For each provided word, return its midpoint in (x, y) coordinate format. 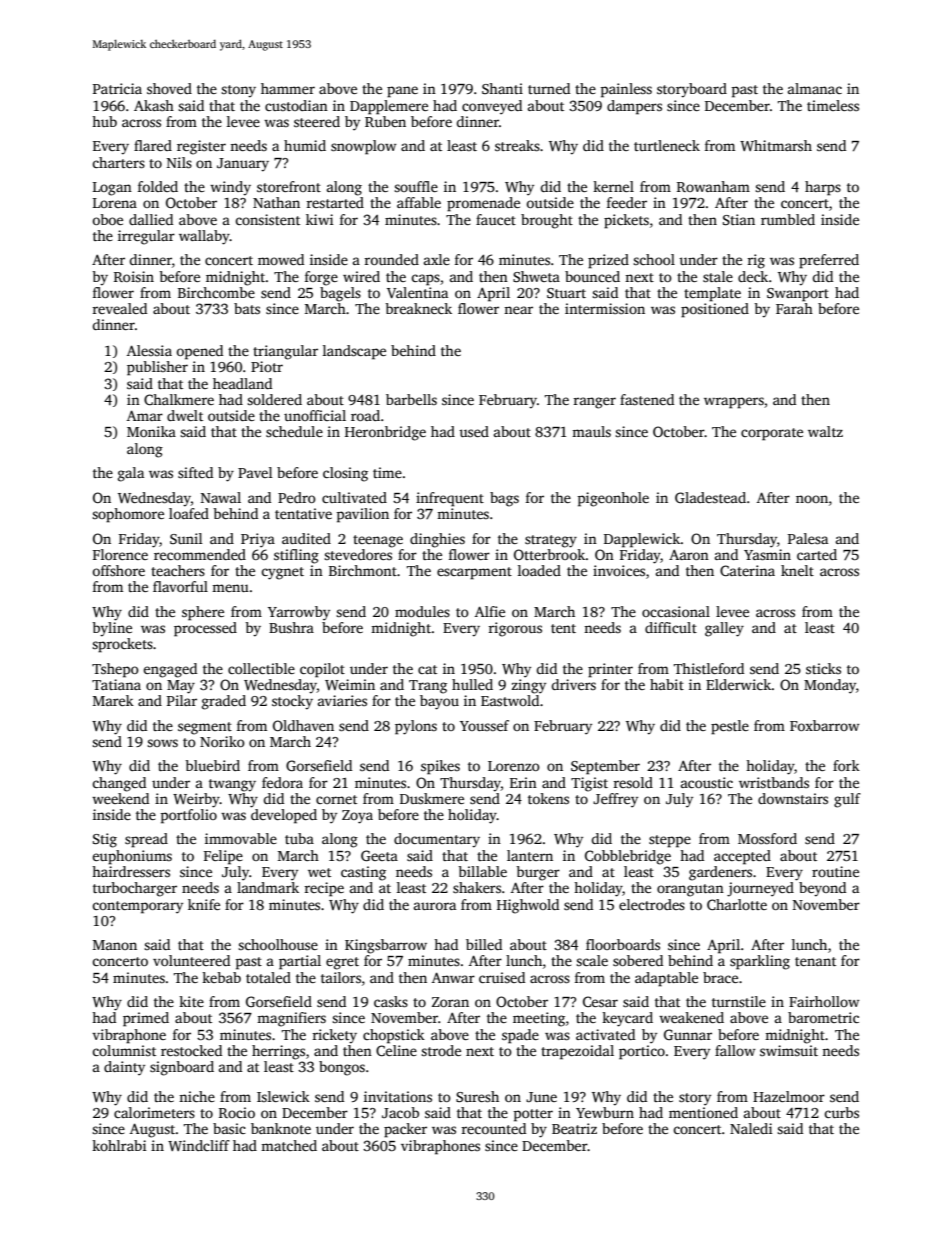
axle (437, 259)
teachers (178, 570)
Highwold (528, 906)
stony (238, 91)
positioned (715, 310)
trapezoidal (577, 1052)
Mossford (767, 838)
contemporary (137, 907)
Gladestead (710, 497)
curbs (841, 1112)
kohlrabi (119, 1145)
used (474, 431)
